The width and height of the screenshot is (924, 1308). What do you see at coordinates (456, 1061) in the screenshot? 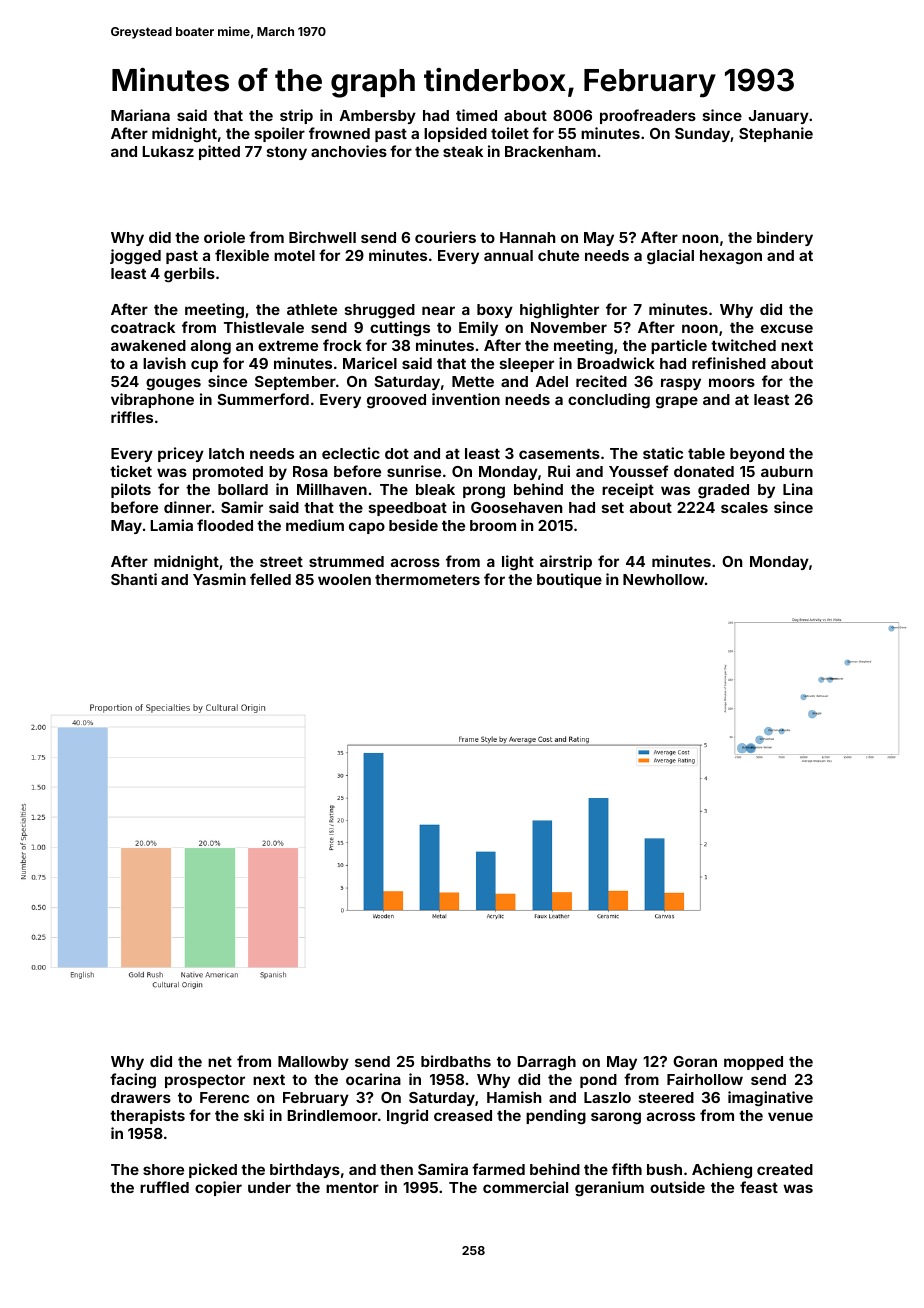
I see `birdbaths` at bounding box center [456, 1061].
